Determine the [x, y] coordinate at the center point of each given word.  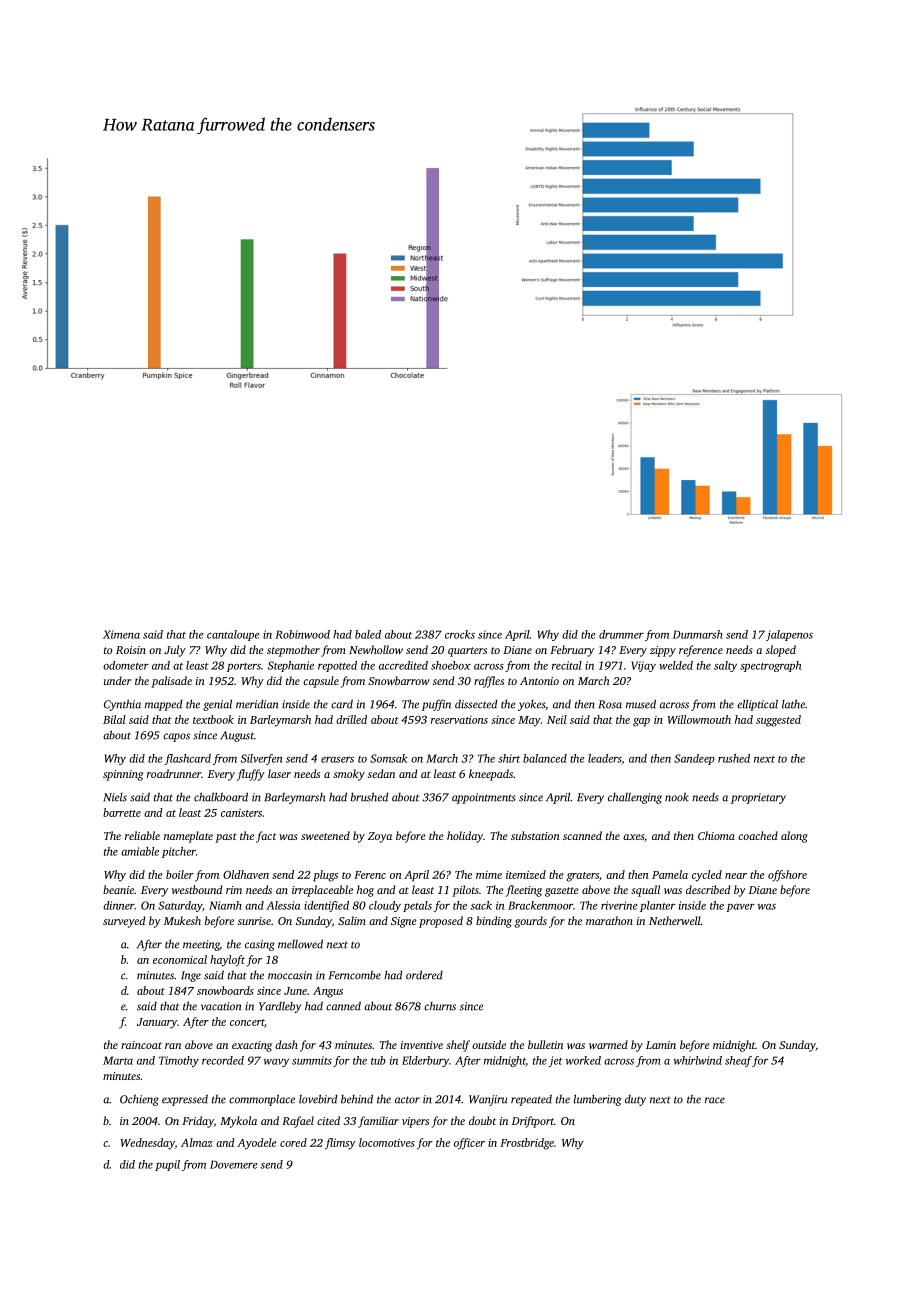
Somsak [388, 758]
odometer [126, 665]
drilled [351, 719]
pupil [167, 1165]
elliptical [757, 705]
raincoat [141, 1045]
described [708, 889]
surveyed [124, 922]
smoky [349, 775]
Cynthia [122, 705]
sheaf [738, 1061]
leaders [604, 758]
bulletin [545, 1044]
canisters [241, 813]
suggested [778, 721]
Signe [404, 922]
